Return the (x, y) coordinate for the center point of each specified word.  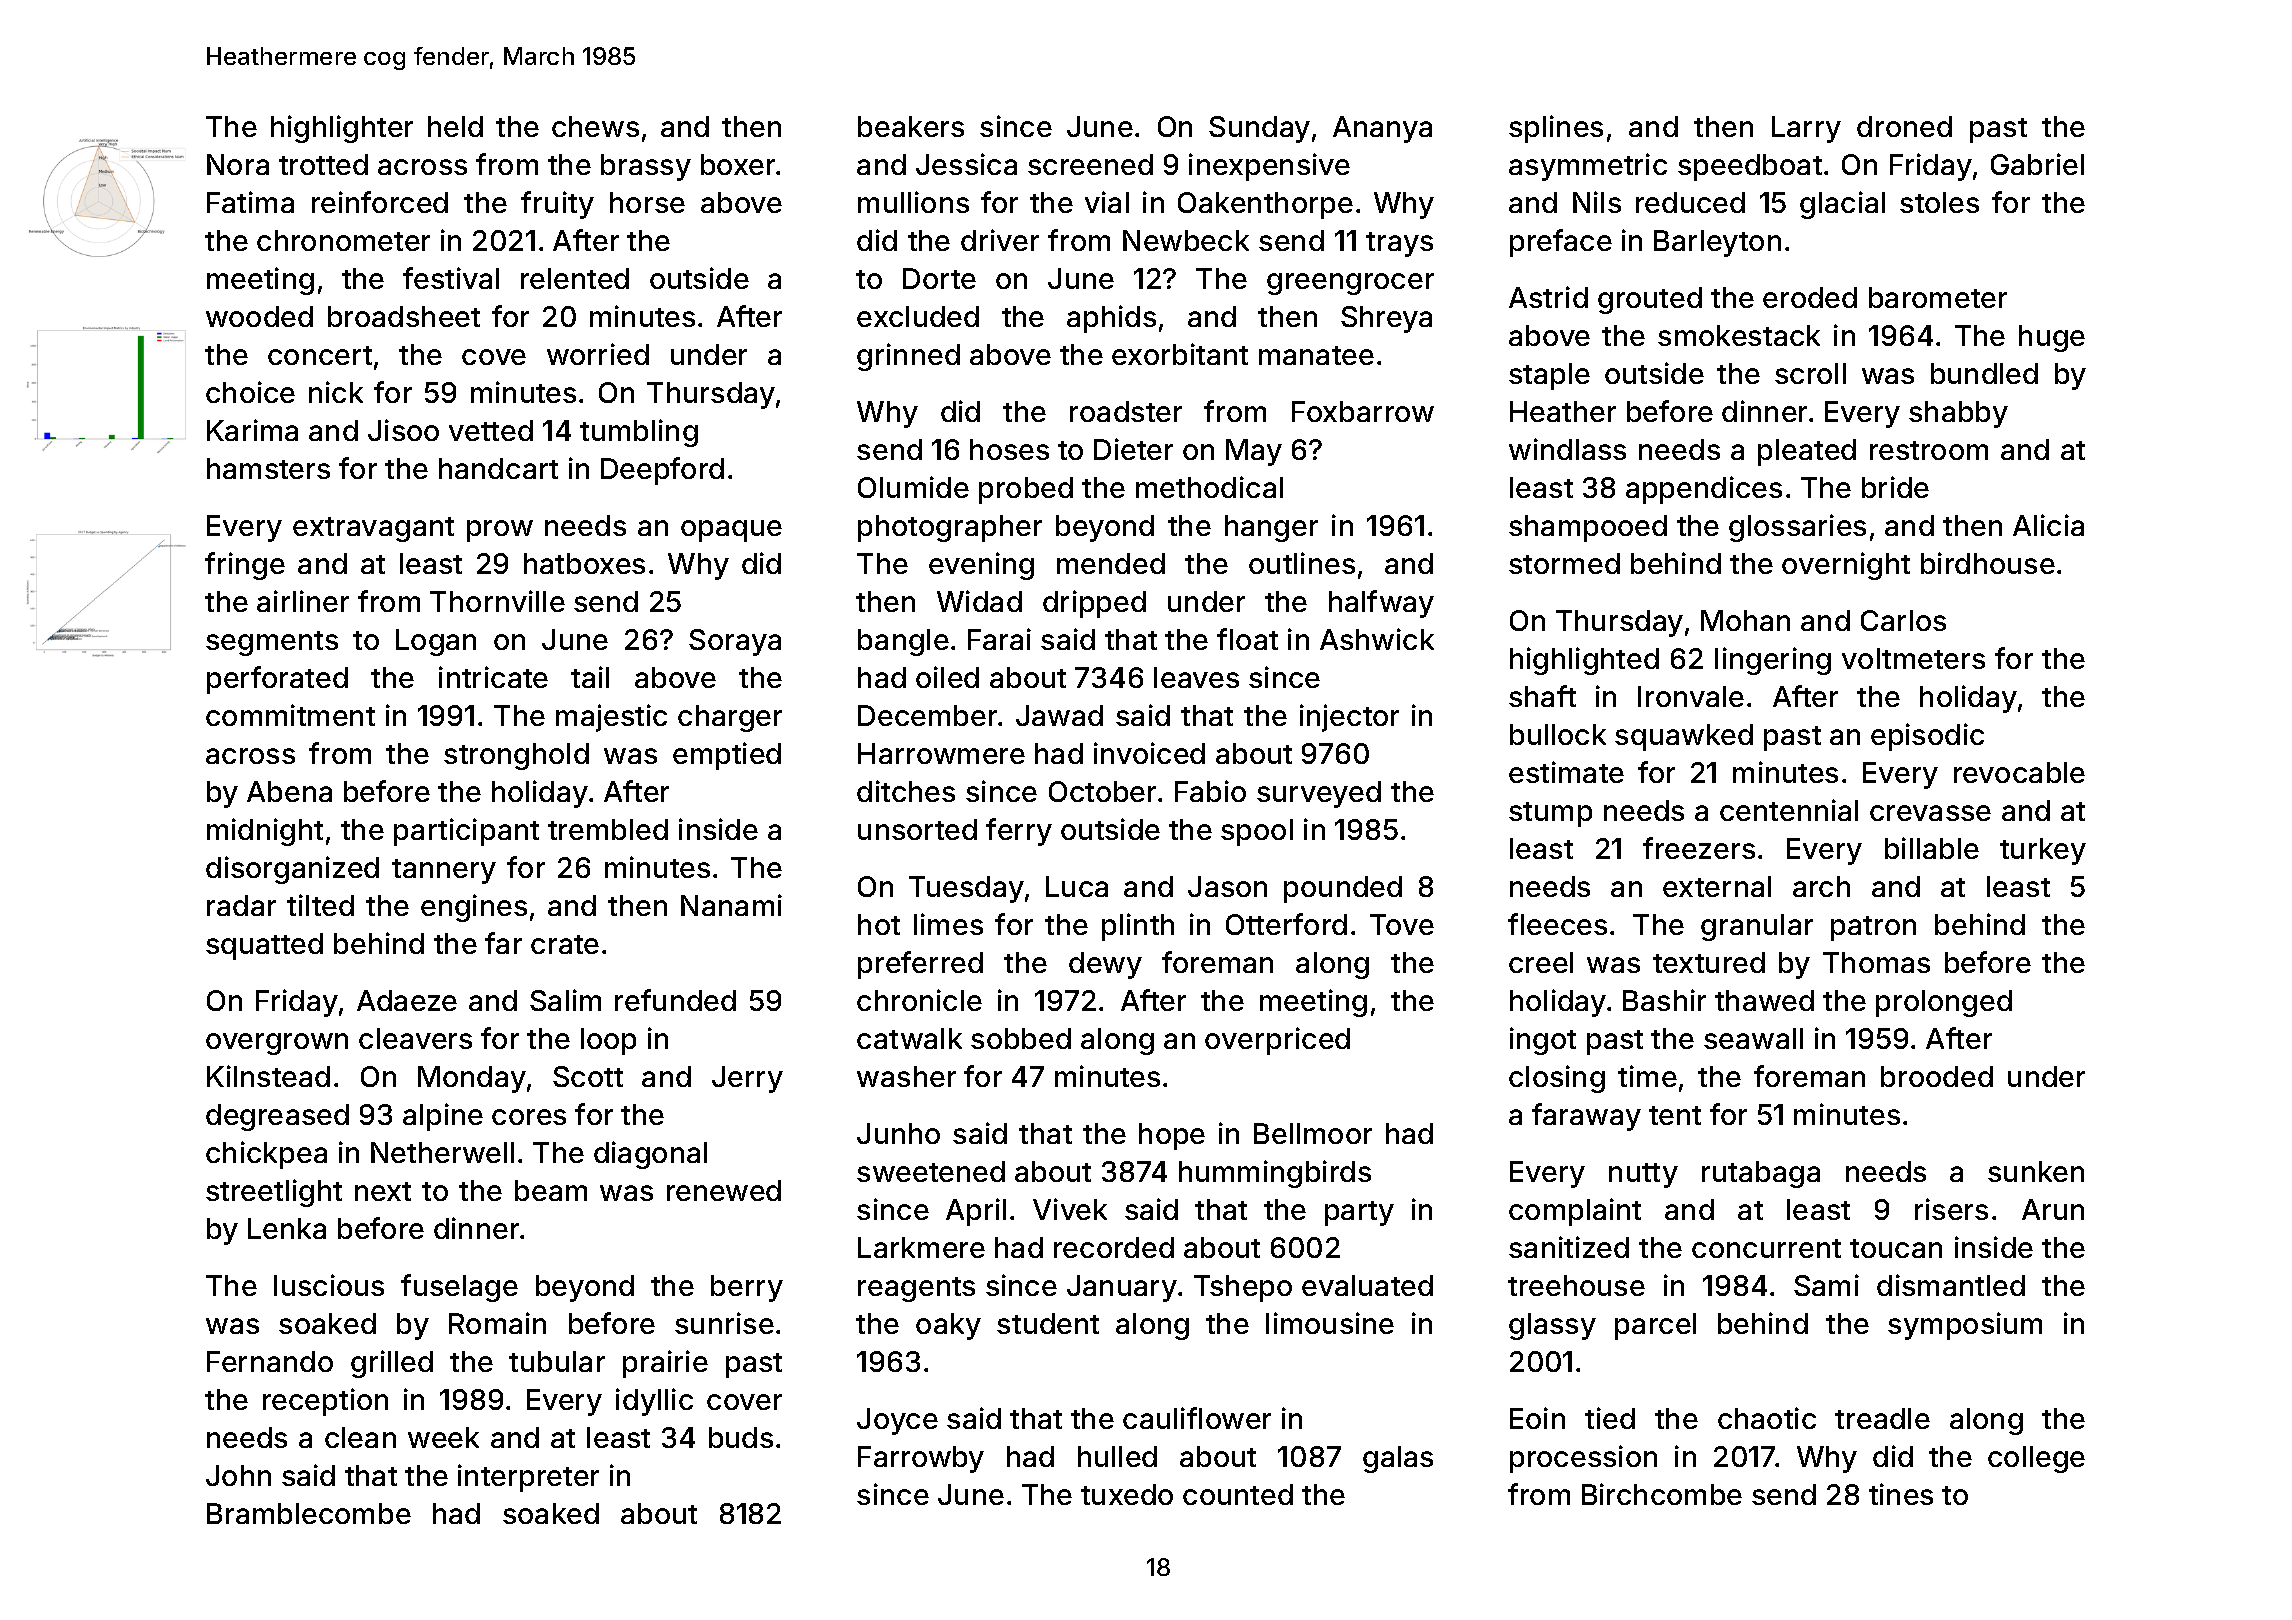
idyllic (654, 1402)
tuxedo (1127, 1494)
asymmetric (1588, 167)
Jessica (966, 164)
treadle (1882, 1418)
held (455, 126)
